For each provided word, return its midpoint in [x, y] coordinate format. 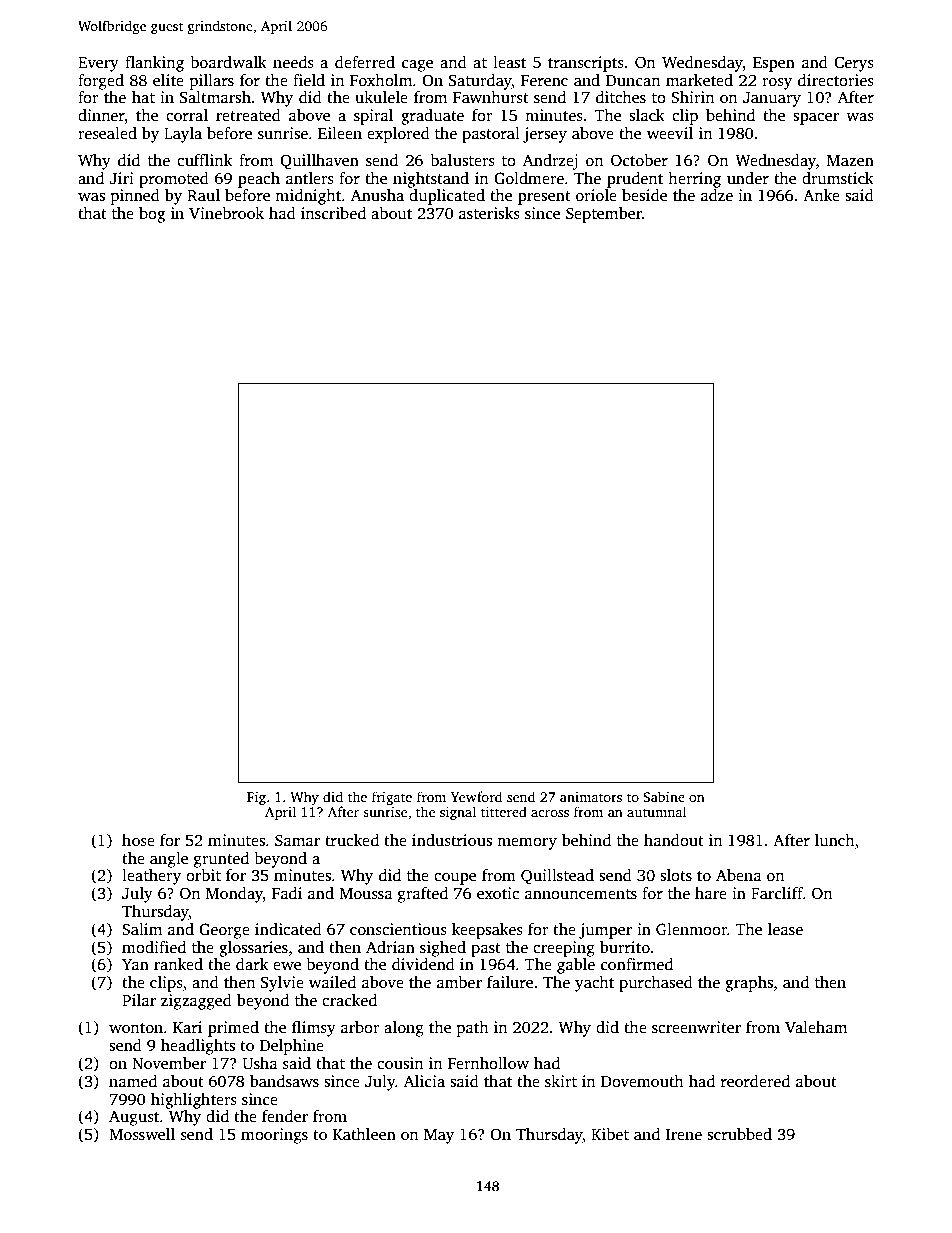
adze [717, 195]
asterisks [489, 213]
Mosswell [142, 1134]
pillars [212, 82]
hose [138, 840]
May [439, 1136]
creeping [564, 949]
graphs [749, 984]
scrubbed [739, 1134]
